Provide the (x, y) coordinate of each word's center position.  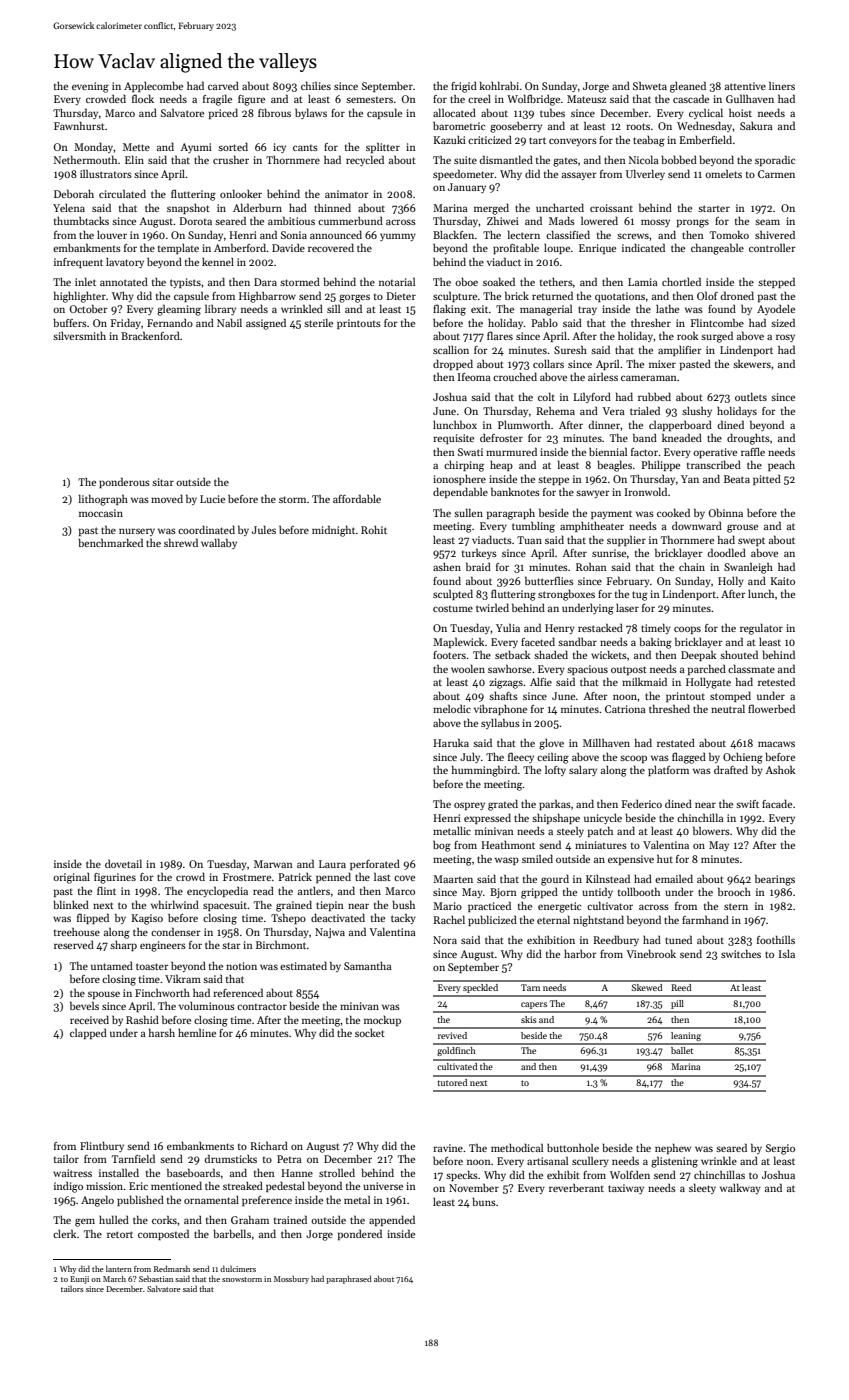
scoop (633, 759)
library (220, 309)
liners (782, 85)
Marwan (273, 864)
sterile (318, 322)
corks (164, 1219)
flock (143, 98)
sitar (163, 482)
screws (633, 236)
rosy (785, 338)
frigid (464, 87)
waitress (72, 1173)
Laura (332, 864)
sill (333, 308)
